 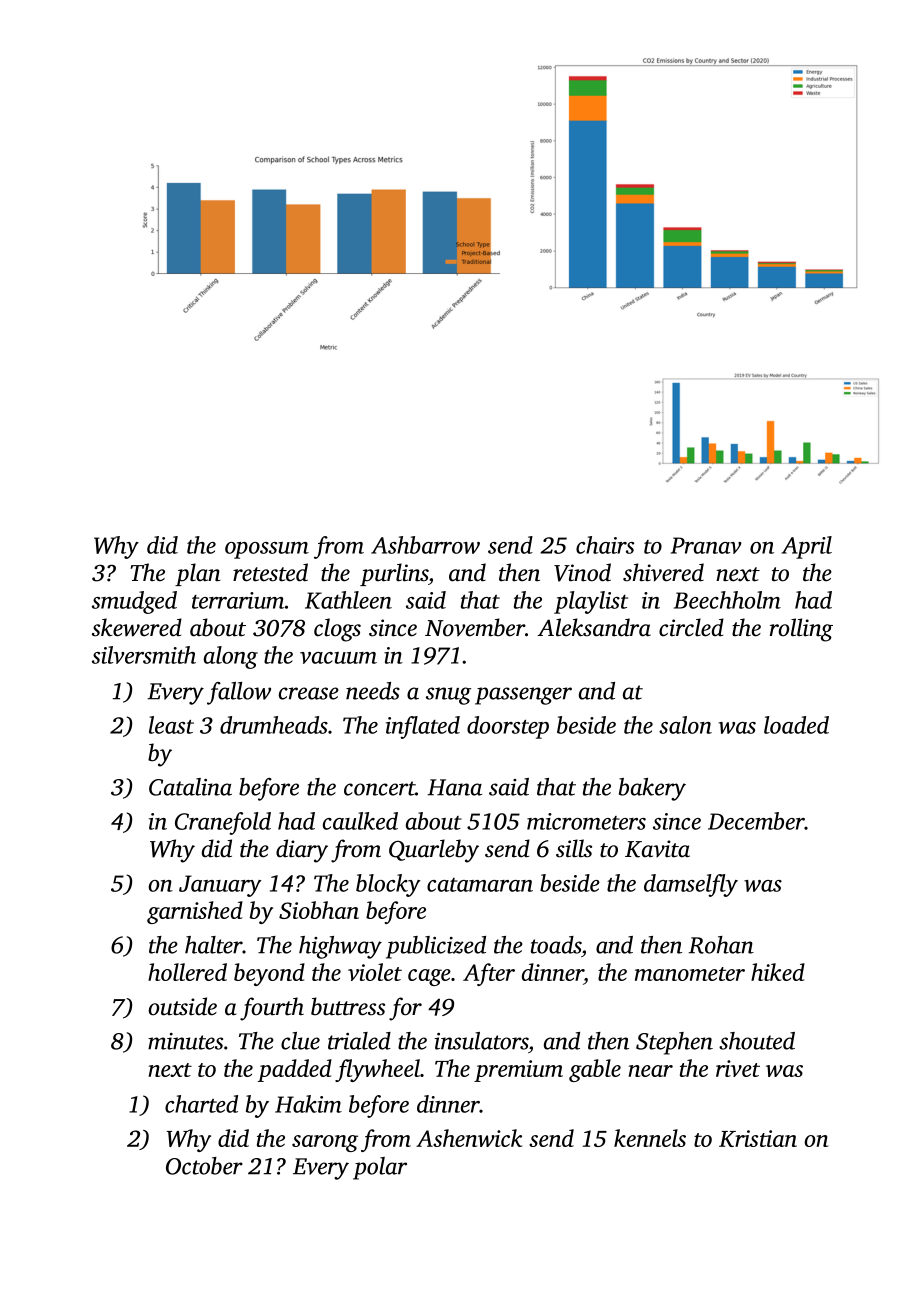 What do you see at coordinates (518, 1071) in the screenshot?
I see `premium` at bounding box center [518, 1071].
